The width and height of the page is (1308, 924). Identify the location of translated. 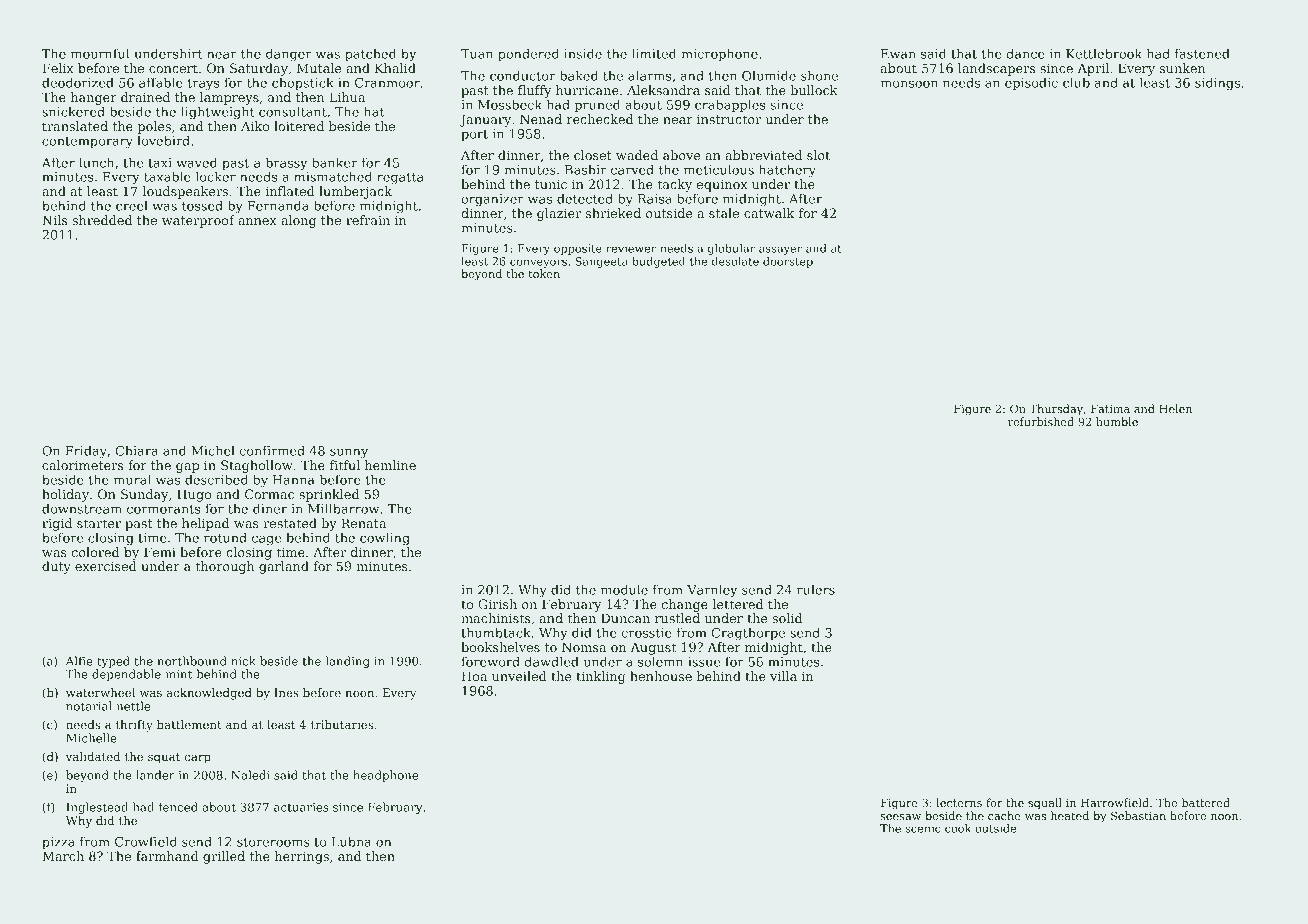
(75, 126).
